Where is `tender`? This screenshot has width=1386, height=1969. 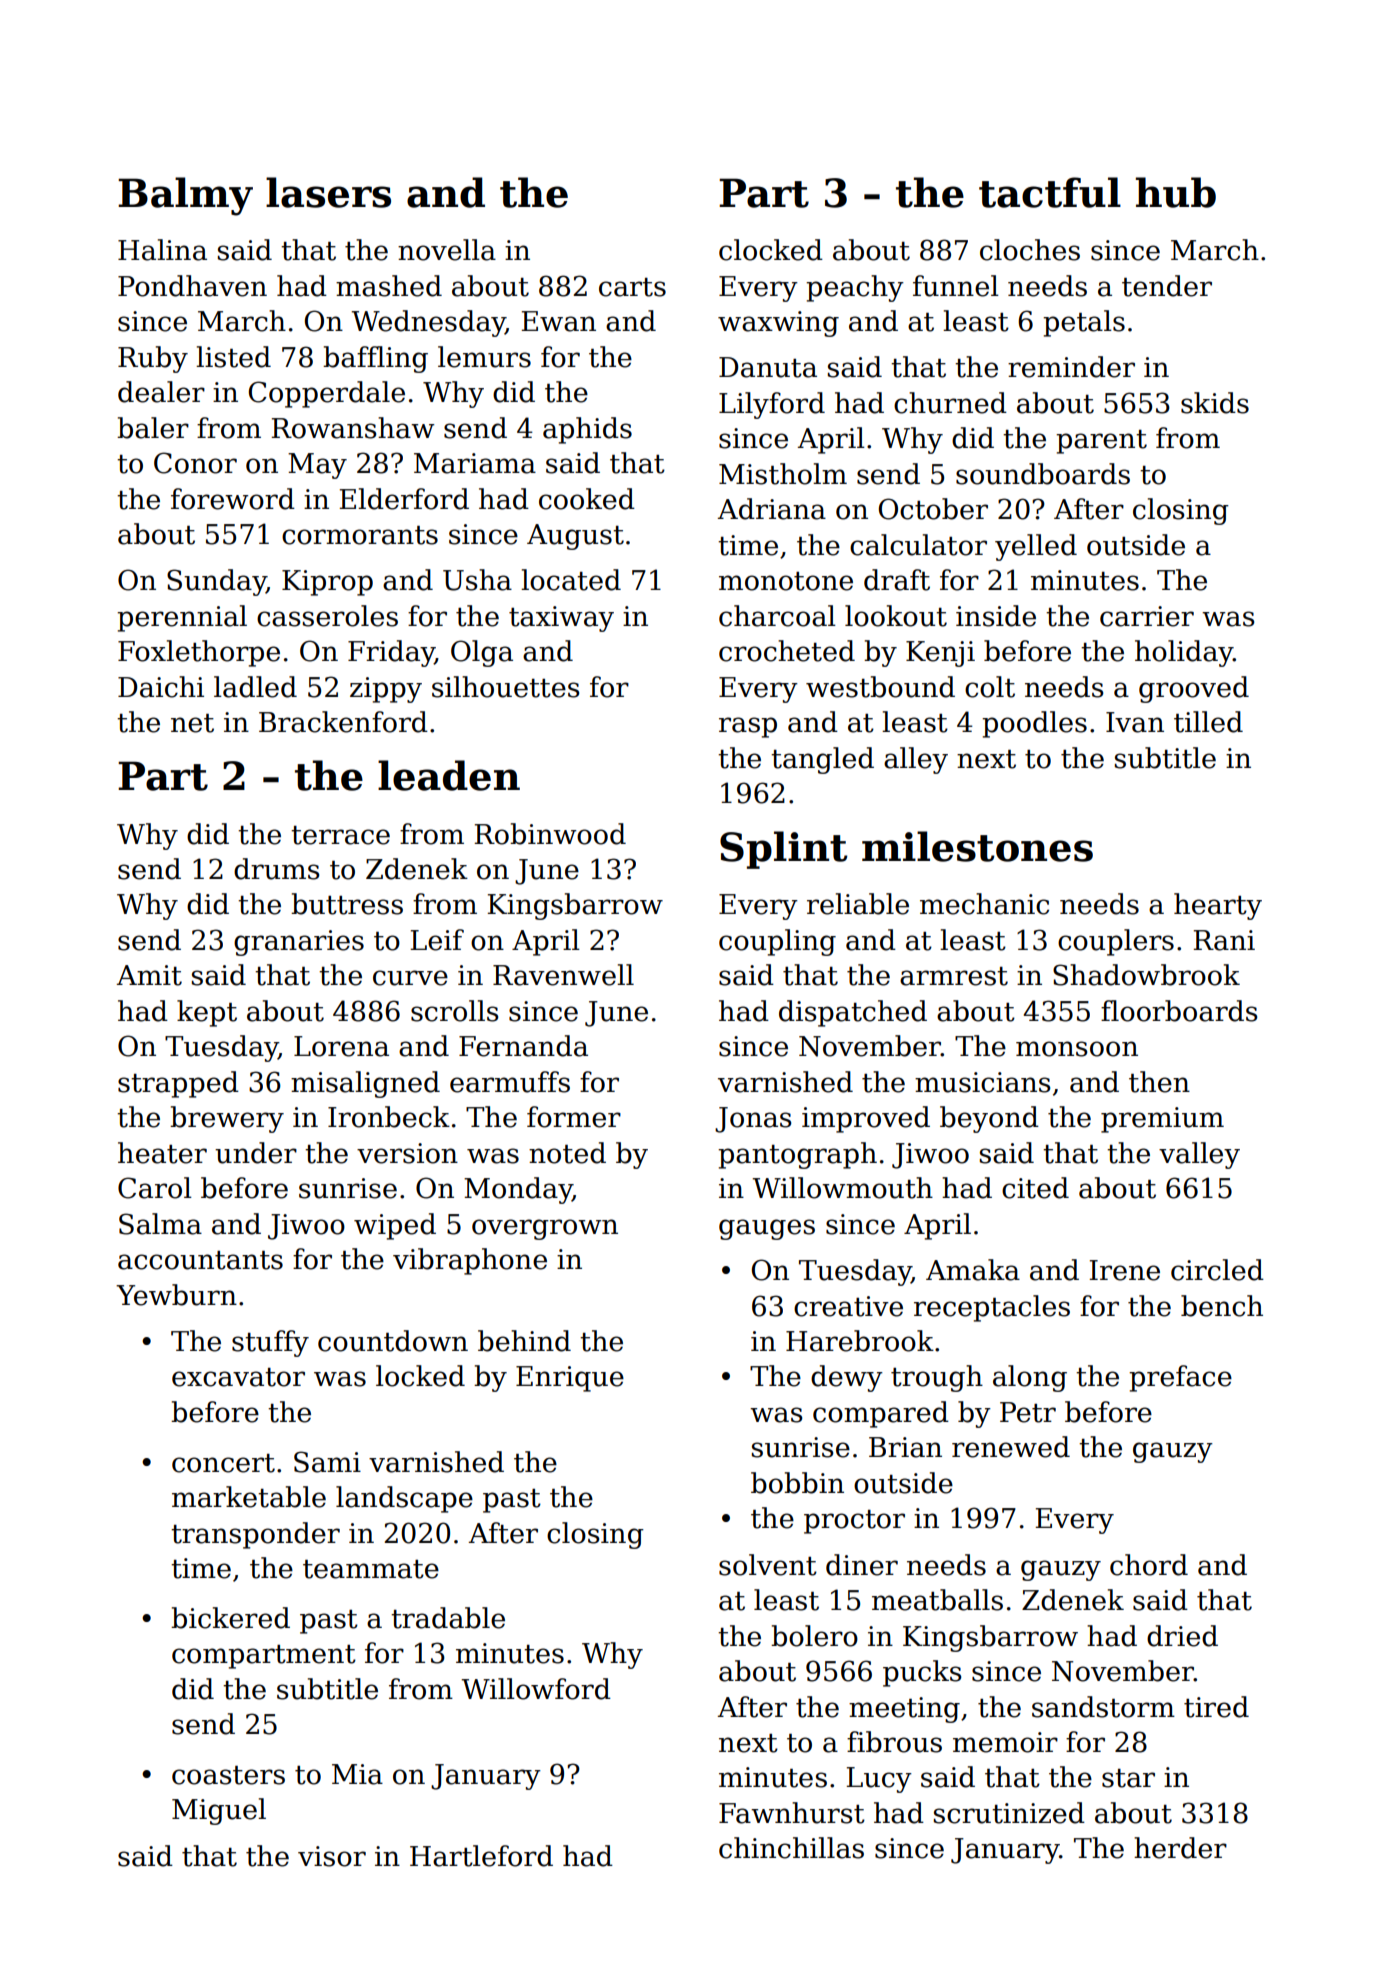
tender is located at coordinates (1167, 286).
